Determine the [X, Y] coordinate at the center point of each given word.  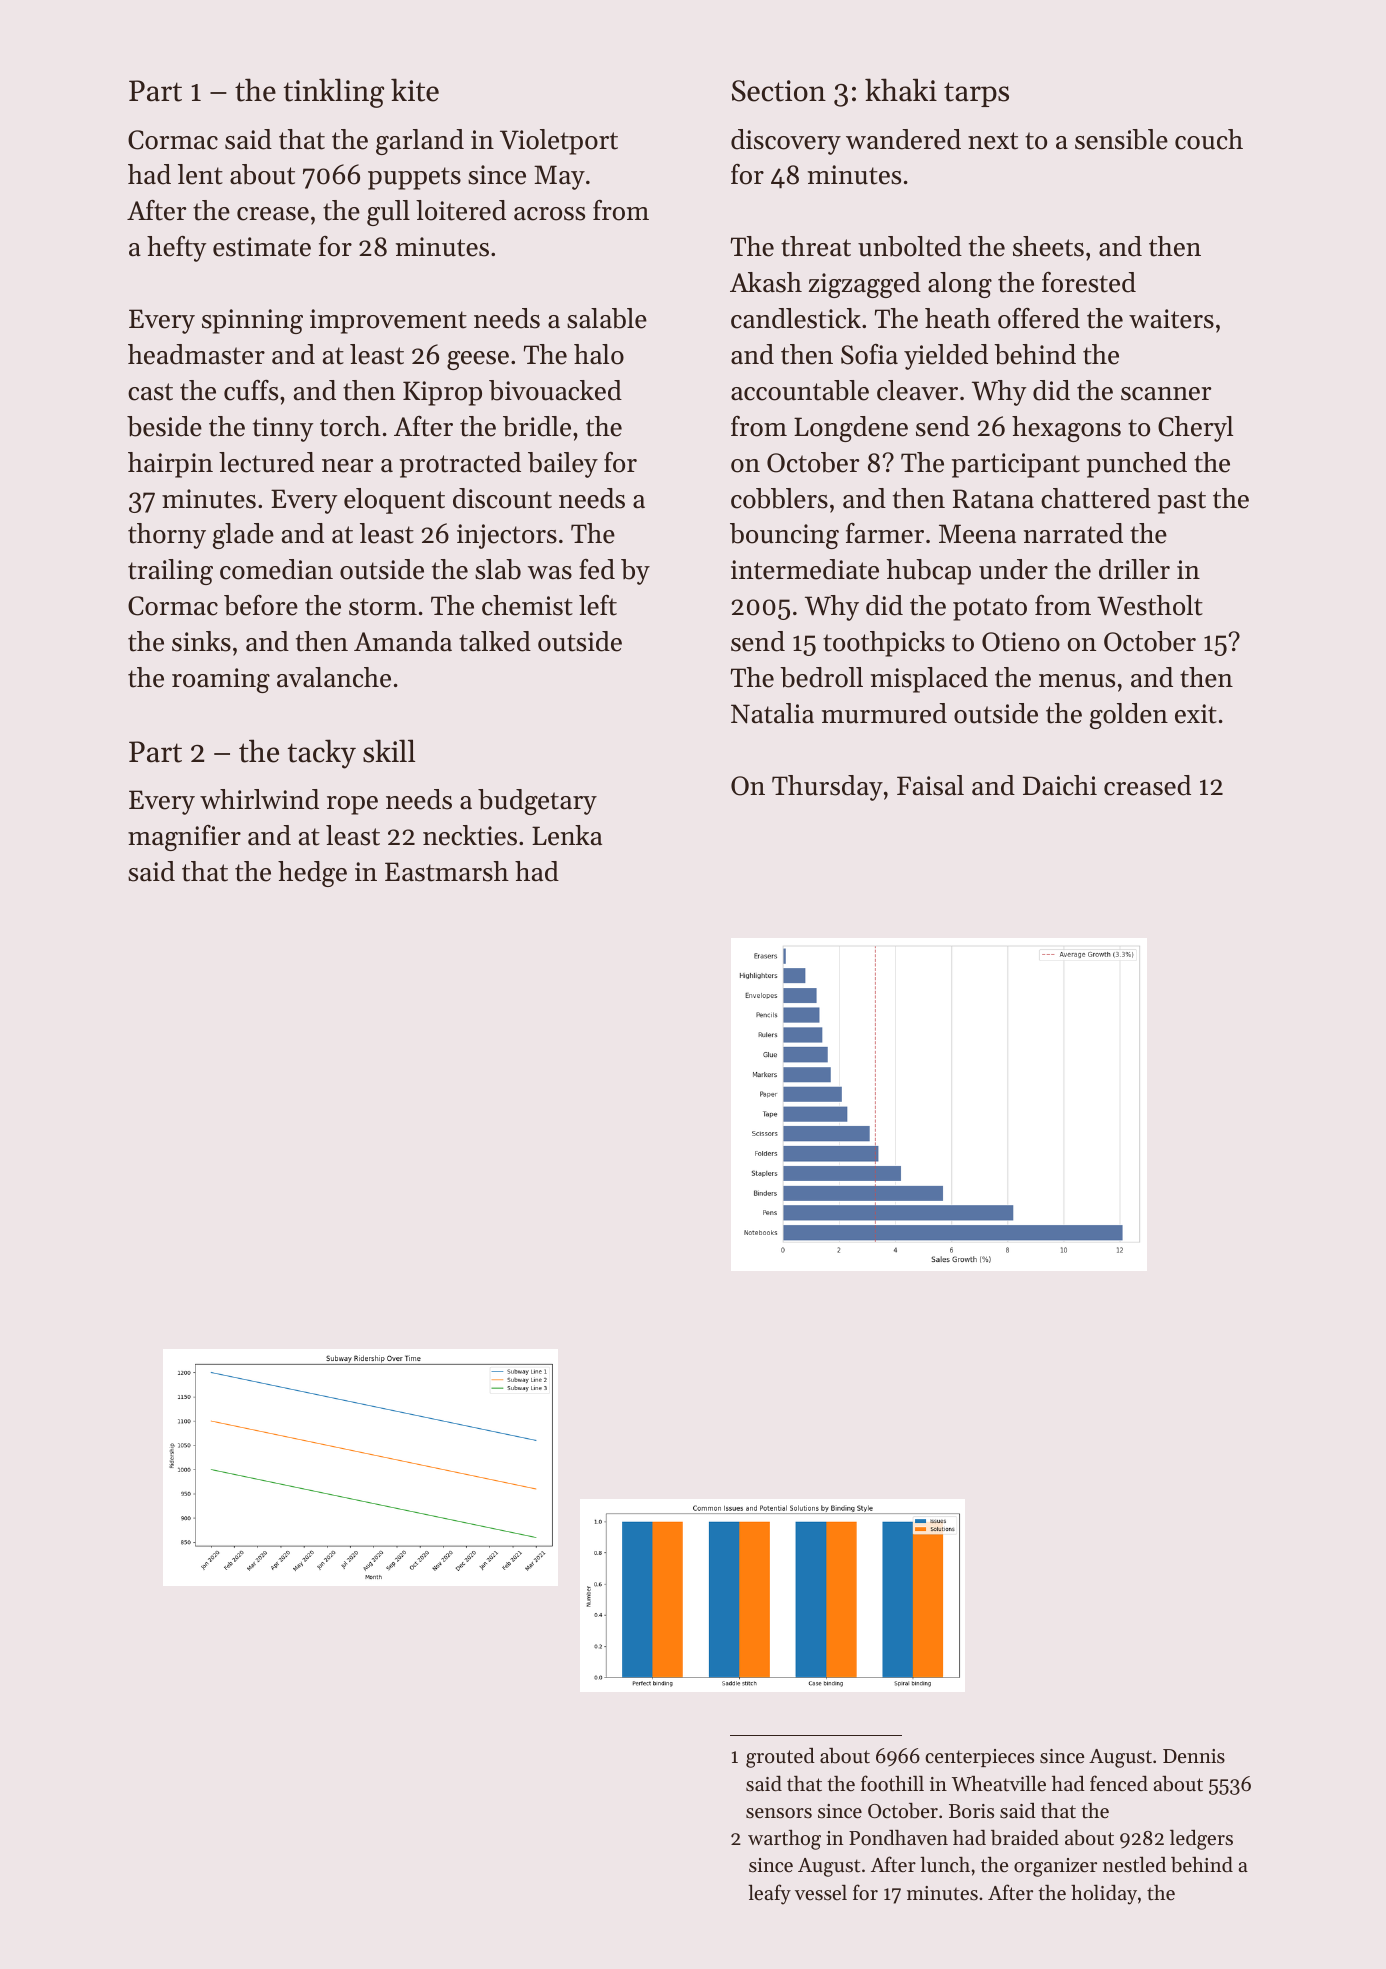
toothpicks [884, 644]
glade [243, 536]
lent [200, 174]
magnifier [184, 838]
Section [779, 91]
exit [1196, 714]
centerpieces [979, 1758]
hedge [312, 874]
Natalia [772, 713]
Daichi [1060, 785]
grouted [780, 1758]
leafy [769, 1894]
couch [1209, 139]
